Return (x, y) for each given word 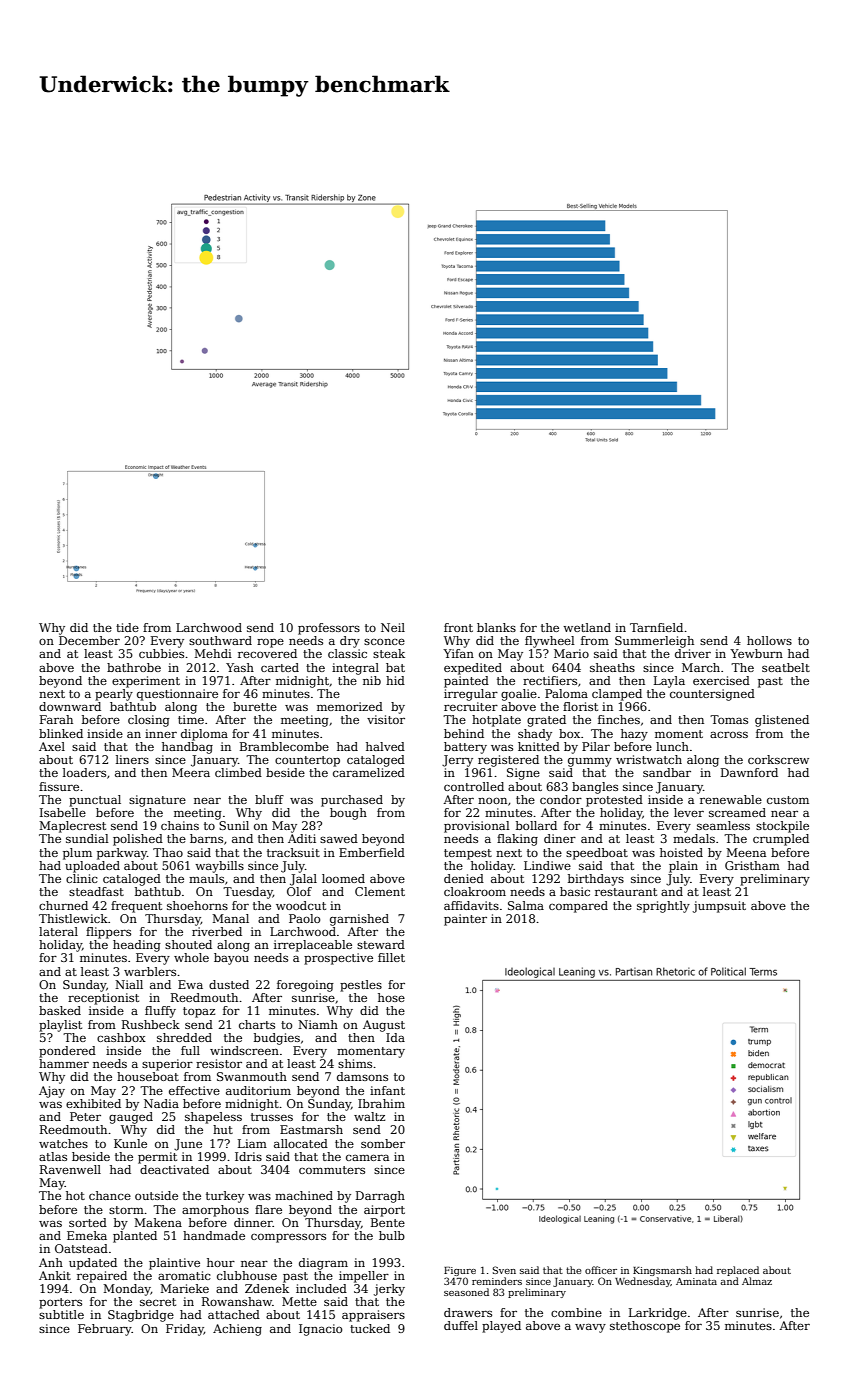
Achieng (237, 1330)
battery (465, 748)
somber (383, 1143)
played (501, 1327)
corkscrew (778, 759)
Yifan (458, 653)
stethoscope (645, 1327)
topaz (199, 1012)
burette (255, 706)
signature (157, 801)
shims (355, 1063)
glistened (782, 721)
